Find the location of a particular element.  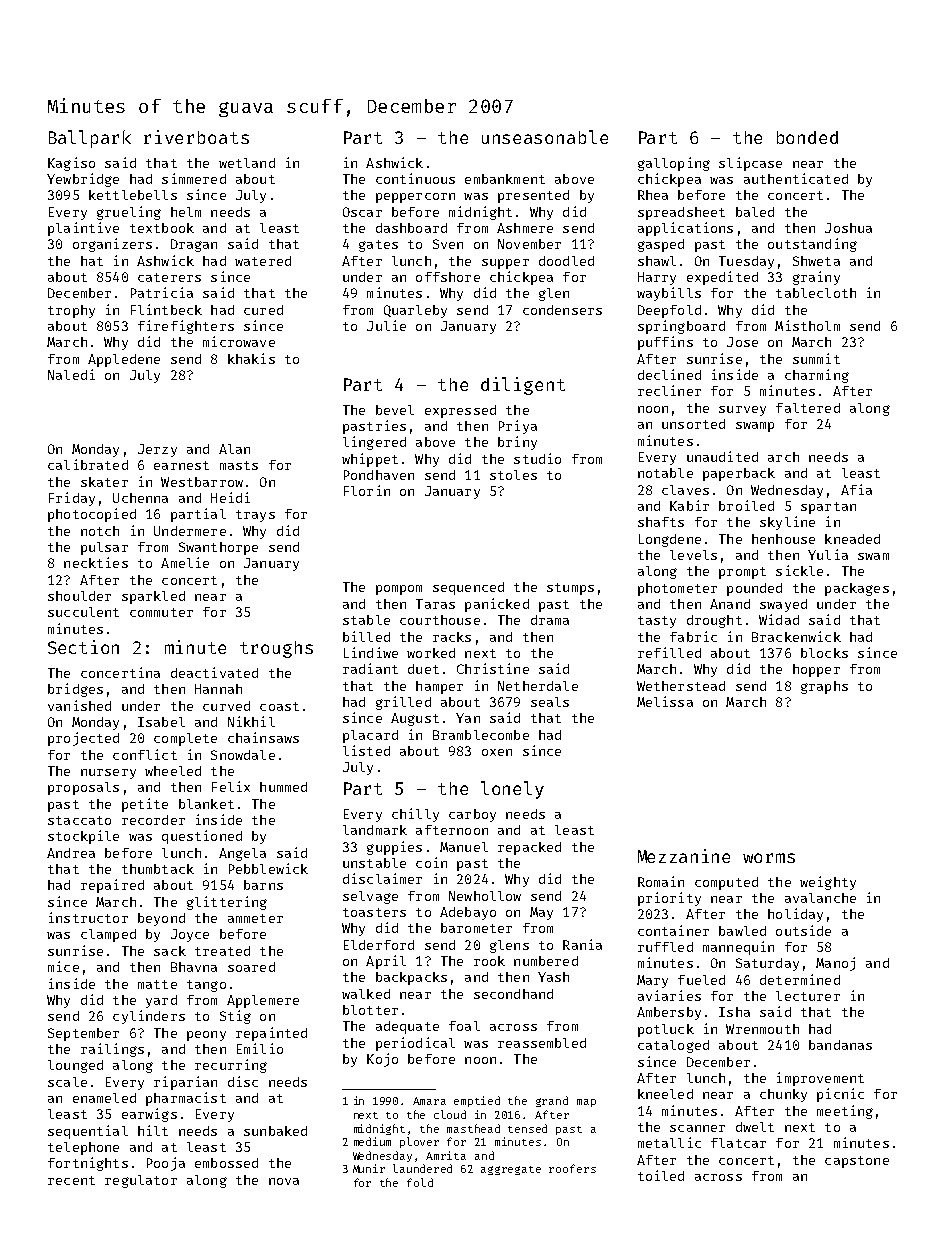

stoles is located at coordinates (513, 475).
